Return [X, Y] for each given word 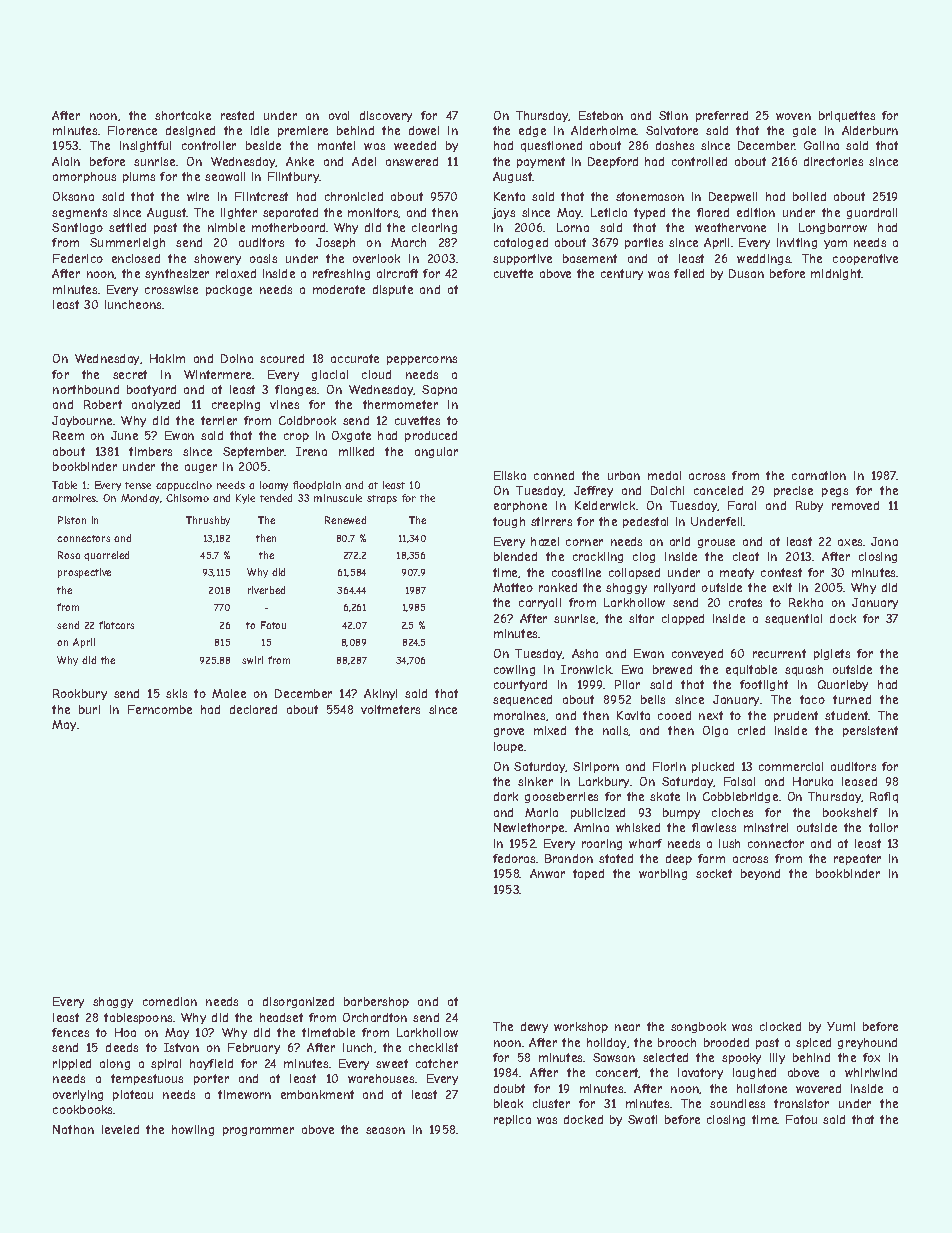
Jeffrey [593, 491]
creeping [236, 405]
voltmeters [390, 709]
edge [532, 131]
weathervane [730, 227]
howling [193, 1130]
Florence [132, 130]
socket [714, 873]
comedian [170, 1001]
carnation [819, 475]
